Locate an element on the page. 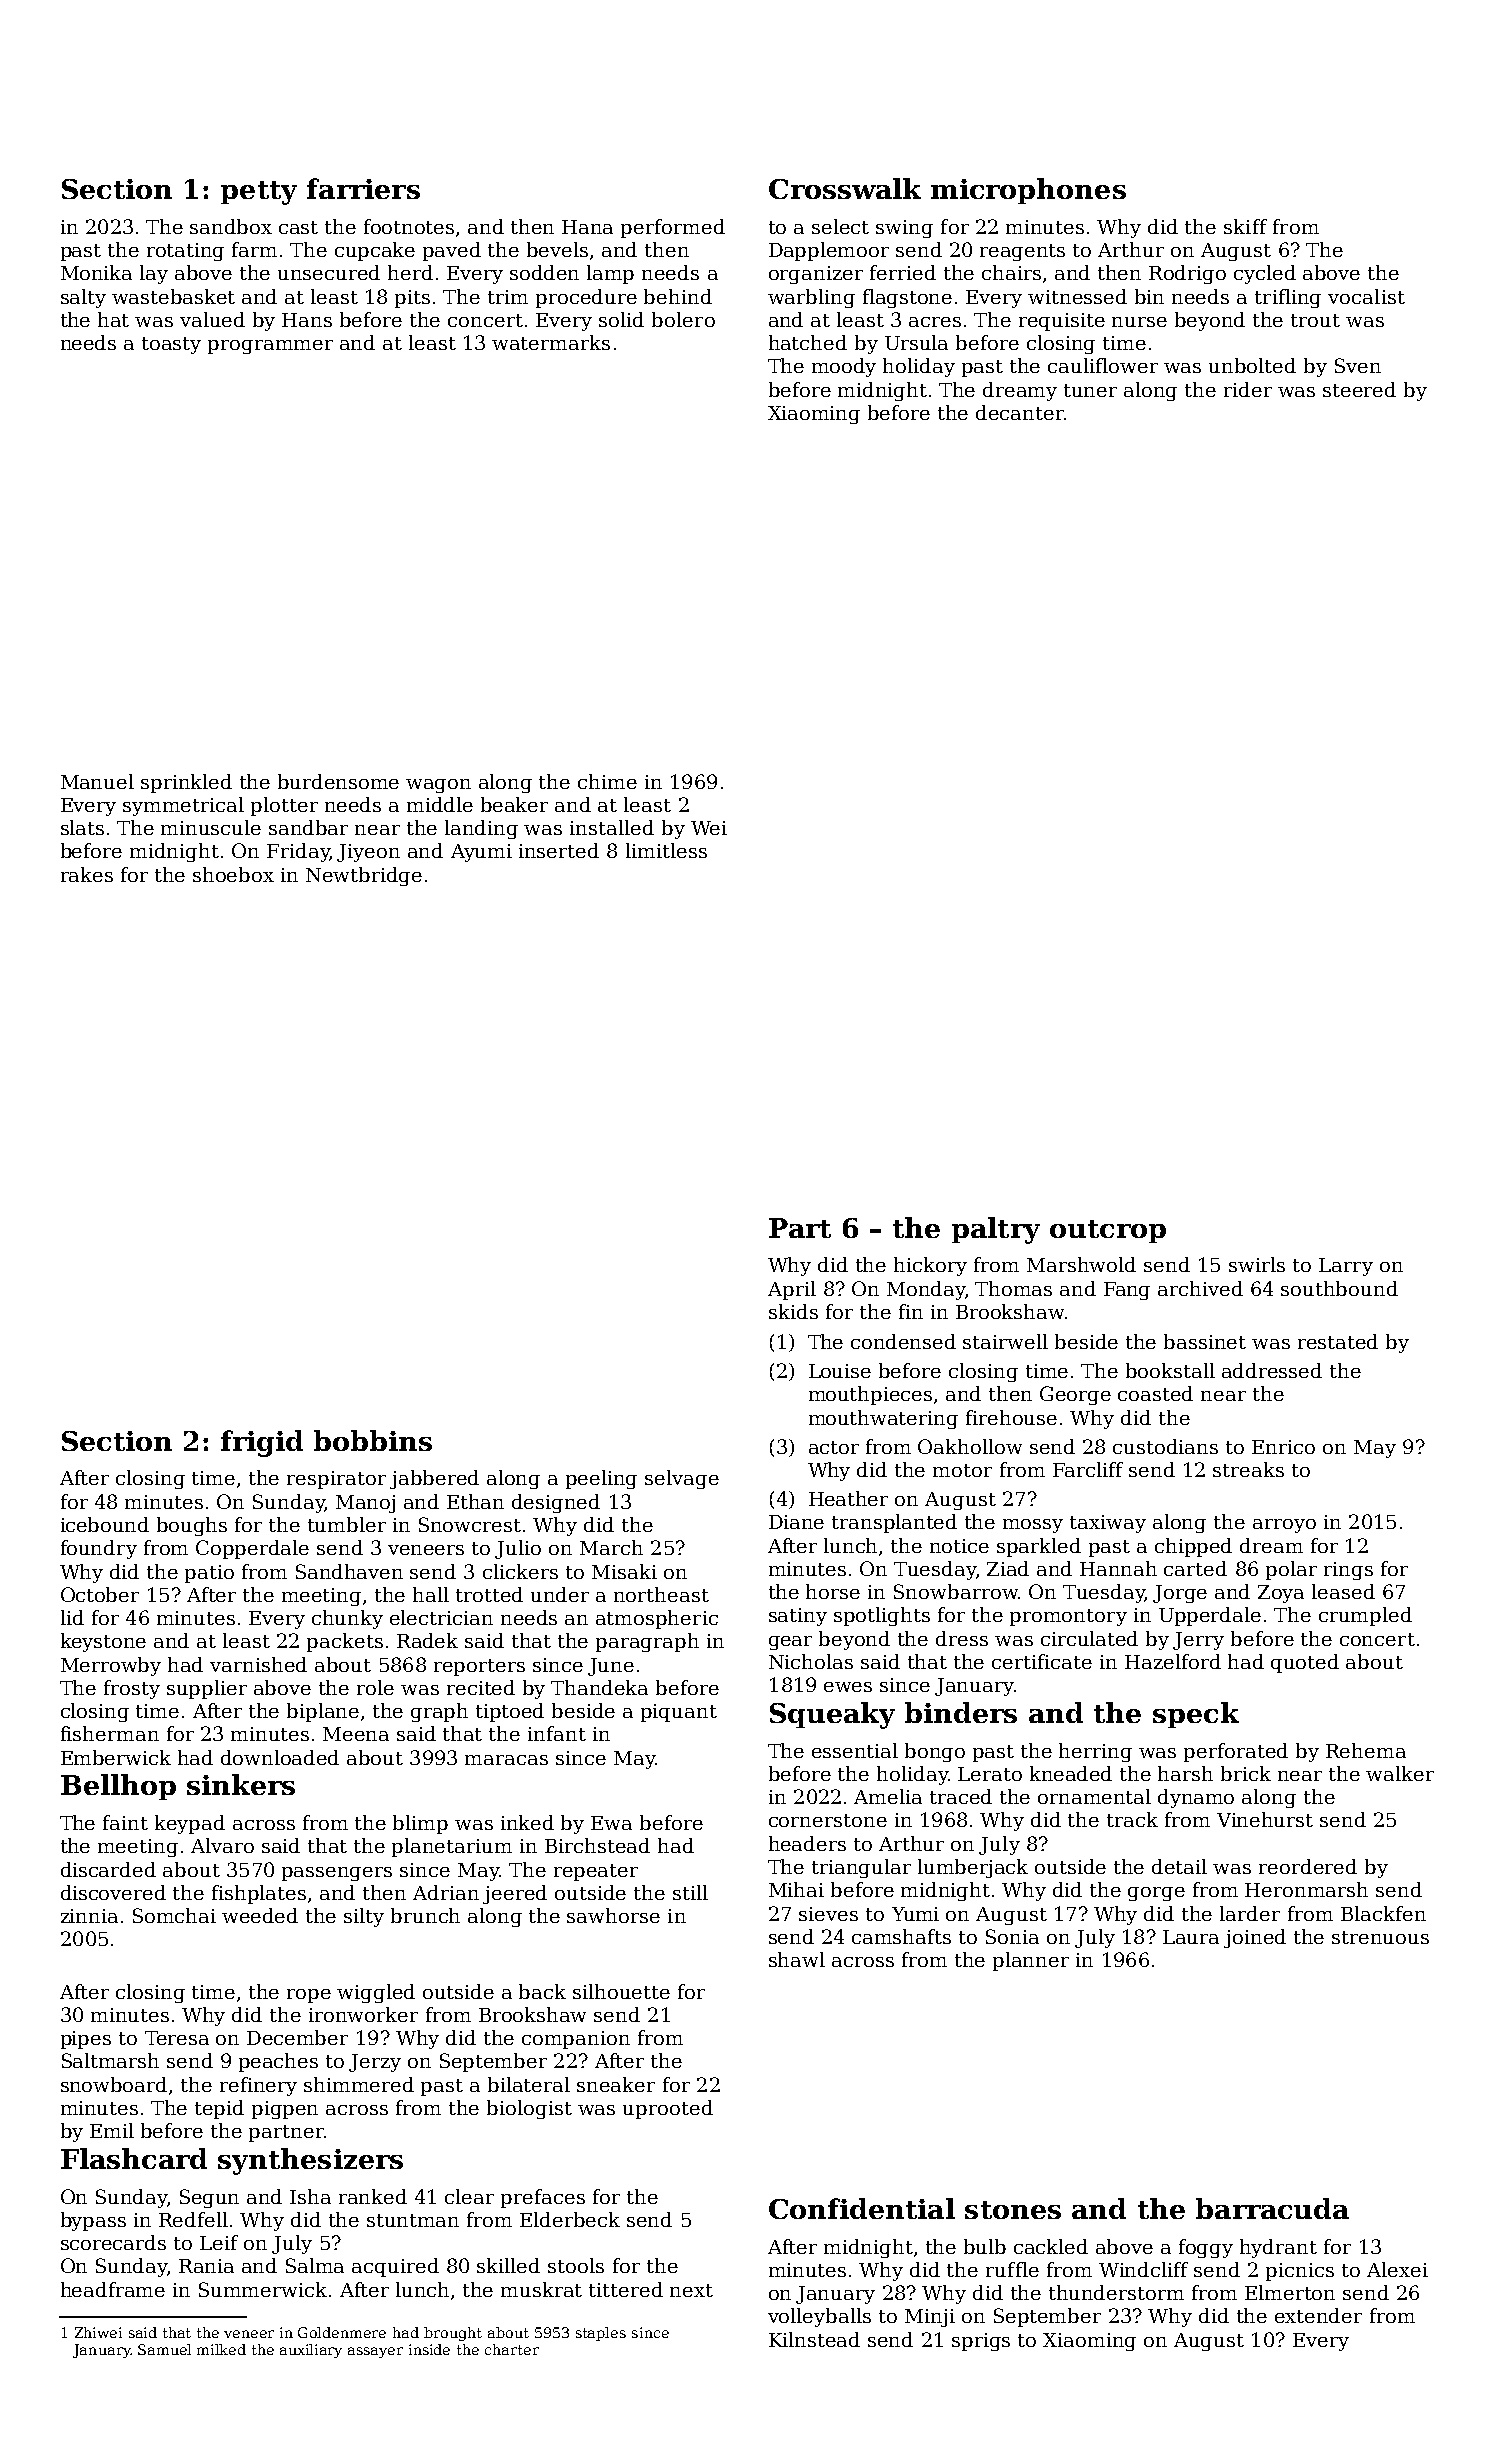  microphones is located at coordinates (1028, 191).
